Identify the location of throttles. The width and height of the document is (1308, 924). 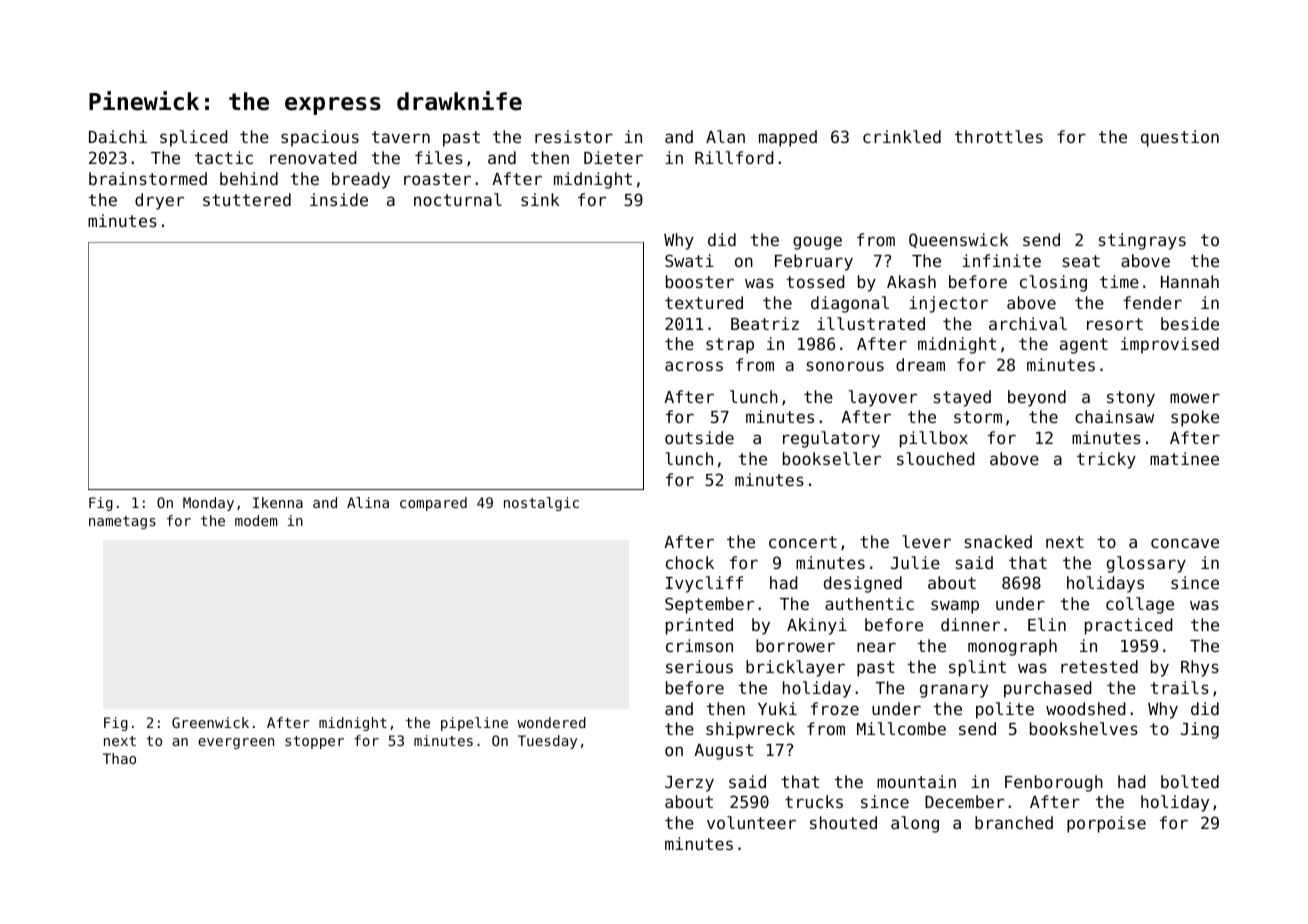
(999, 136).
